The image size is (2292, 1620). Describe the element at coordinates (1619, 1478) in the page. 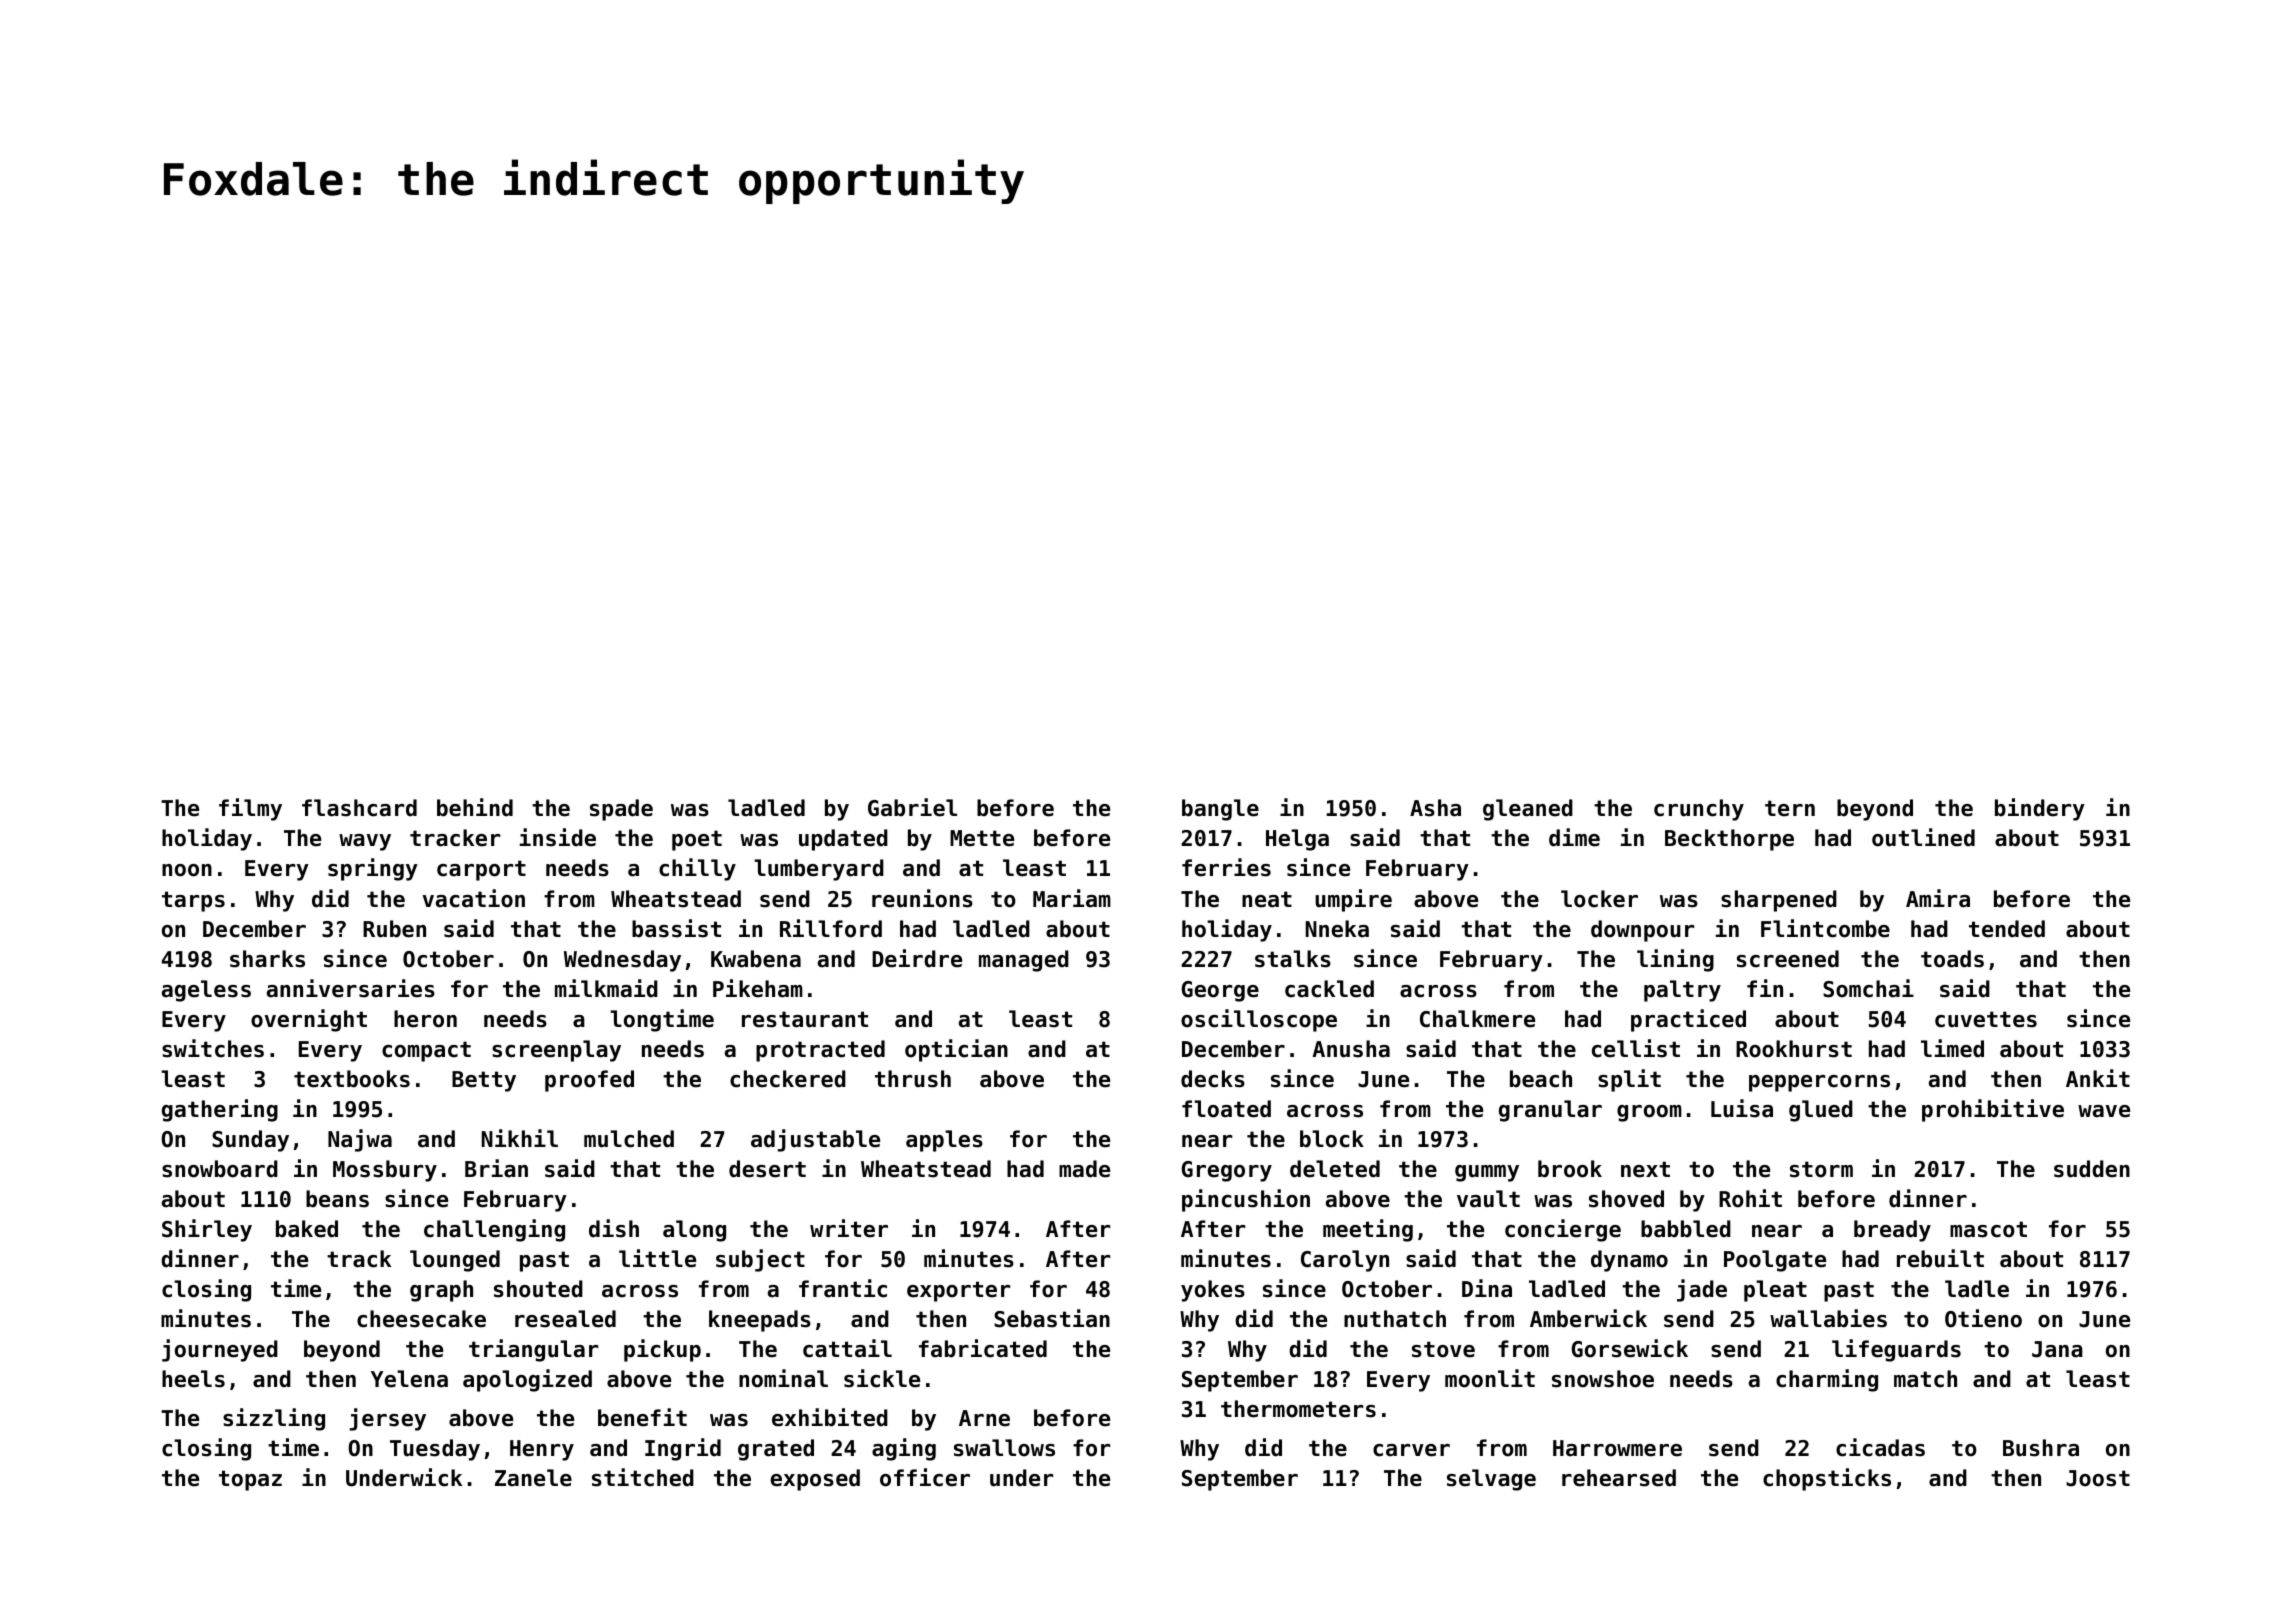

I see `rehearsed` at that location.
